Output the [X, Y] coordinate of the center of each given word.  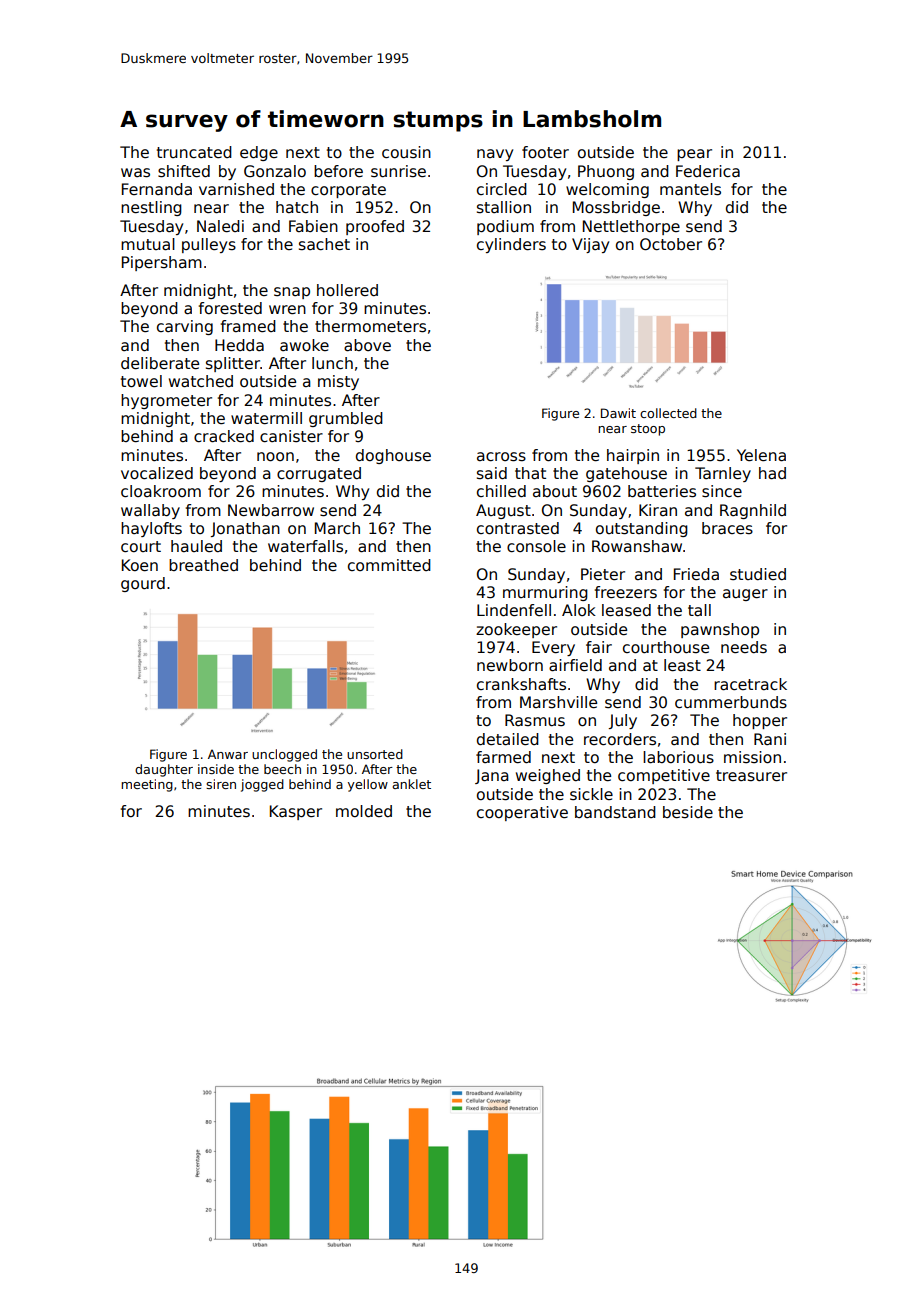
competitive [664, 776]
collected [668, 413]
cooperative [522, 813]
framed [248, 326]
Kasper [296, 812]
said [492, 473]
